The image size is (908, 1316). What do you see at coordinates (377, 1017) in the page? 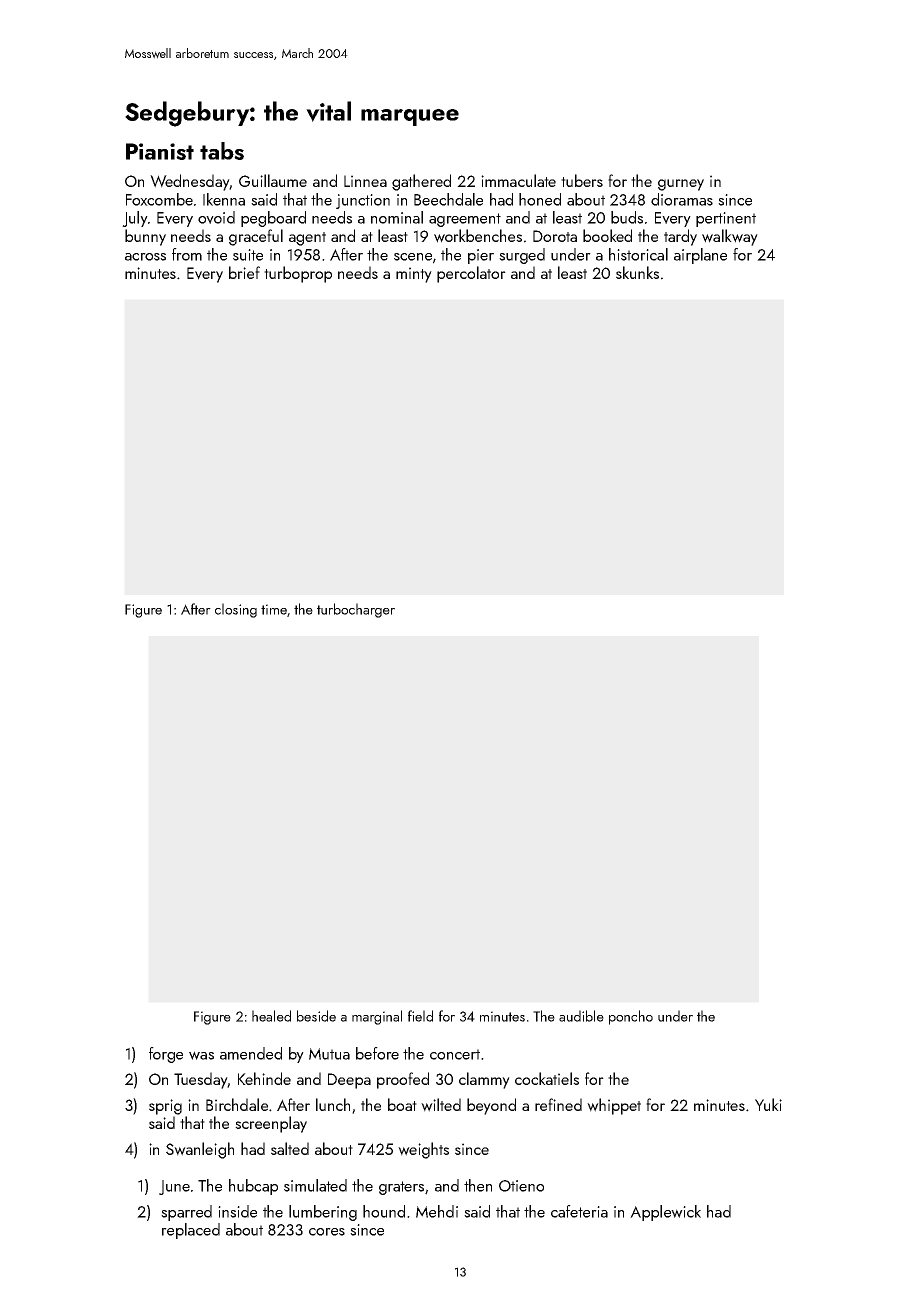
I see `marginal` at bounding box center [377, 1017].
